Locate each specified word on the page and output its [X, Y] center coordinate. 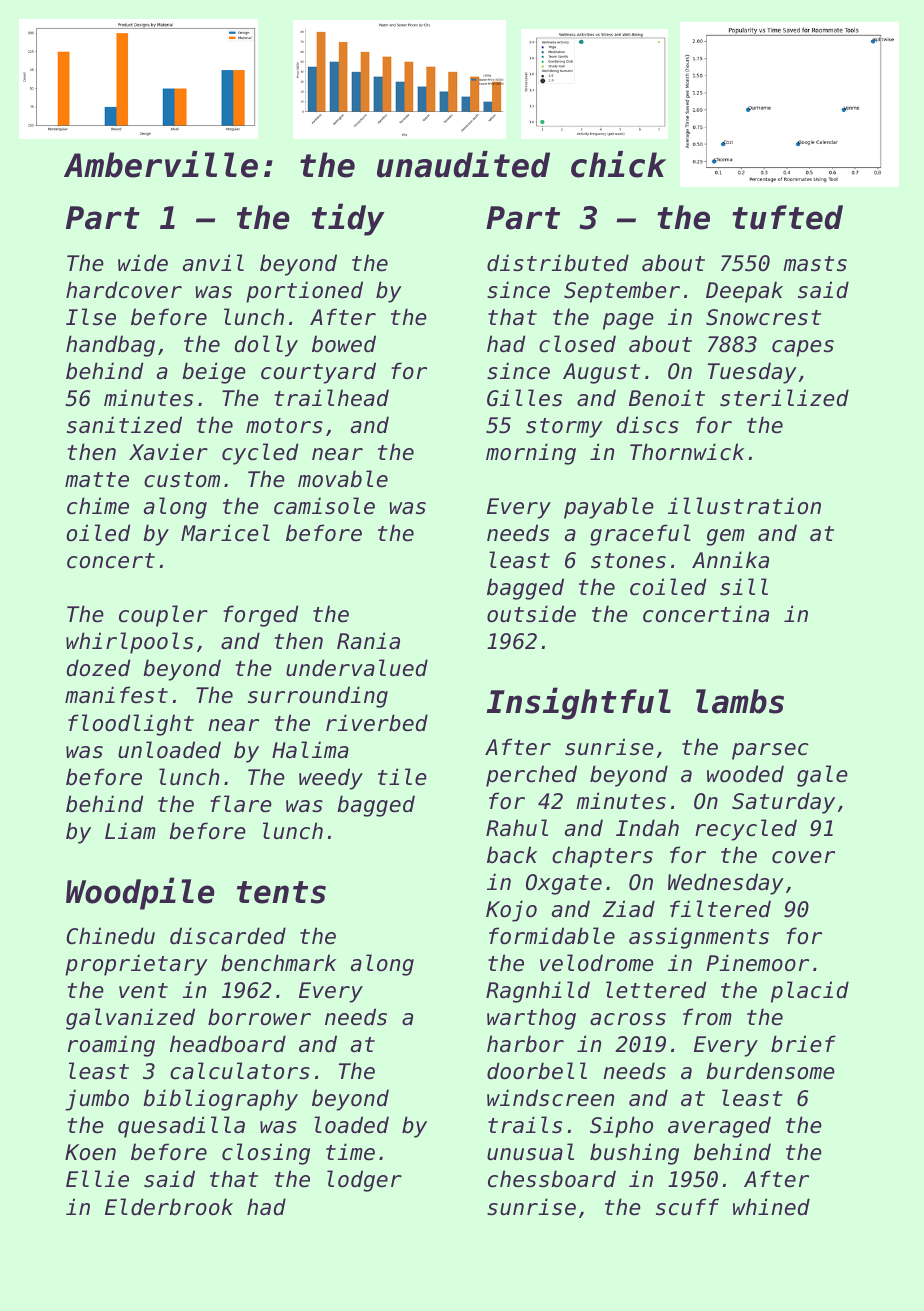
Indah [647, 828]
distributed [558, 263]
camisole [324, 506]
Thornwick [687, 452]
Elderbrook [169, 1207]
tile [402, 777]
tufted [787, 217]
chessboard [552, 1179]
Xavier [168, 452]
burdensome [770, 1071]
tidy [348, 219]
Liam [130, 831]
